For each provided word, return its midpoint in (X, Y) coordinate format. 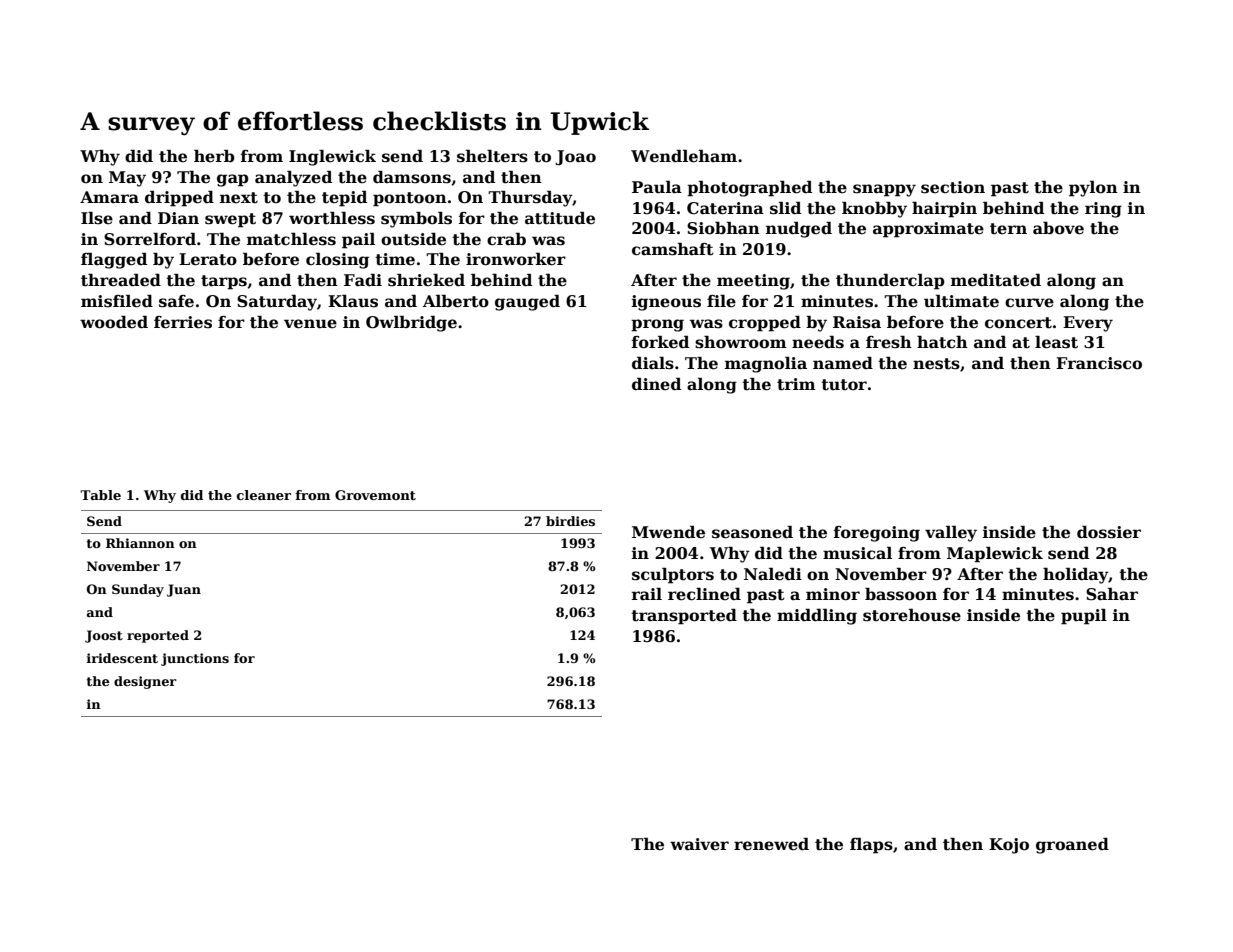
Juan (184, 590)
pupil (1084, 617)
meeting (753, 282)
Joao (575, 157)
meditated (996, 280)
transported (684, 617)
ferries (183, 322)
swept (230, 220)
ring (1103, 210)
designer (145, 682)
